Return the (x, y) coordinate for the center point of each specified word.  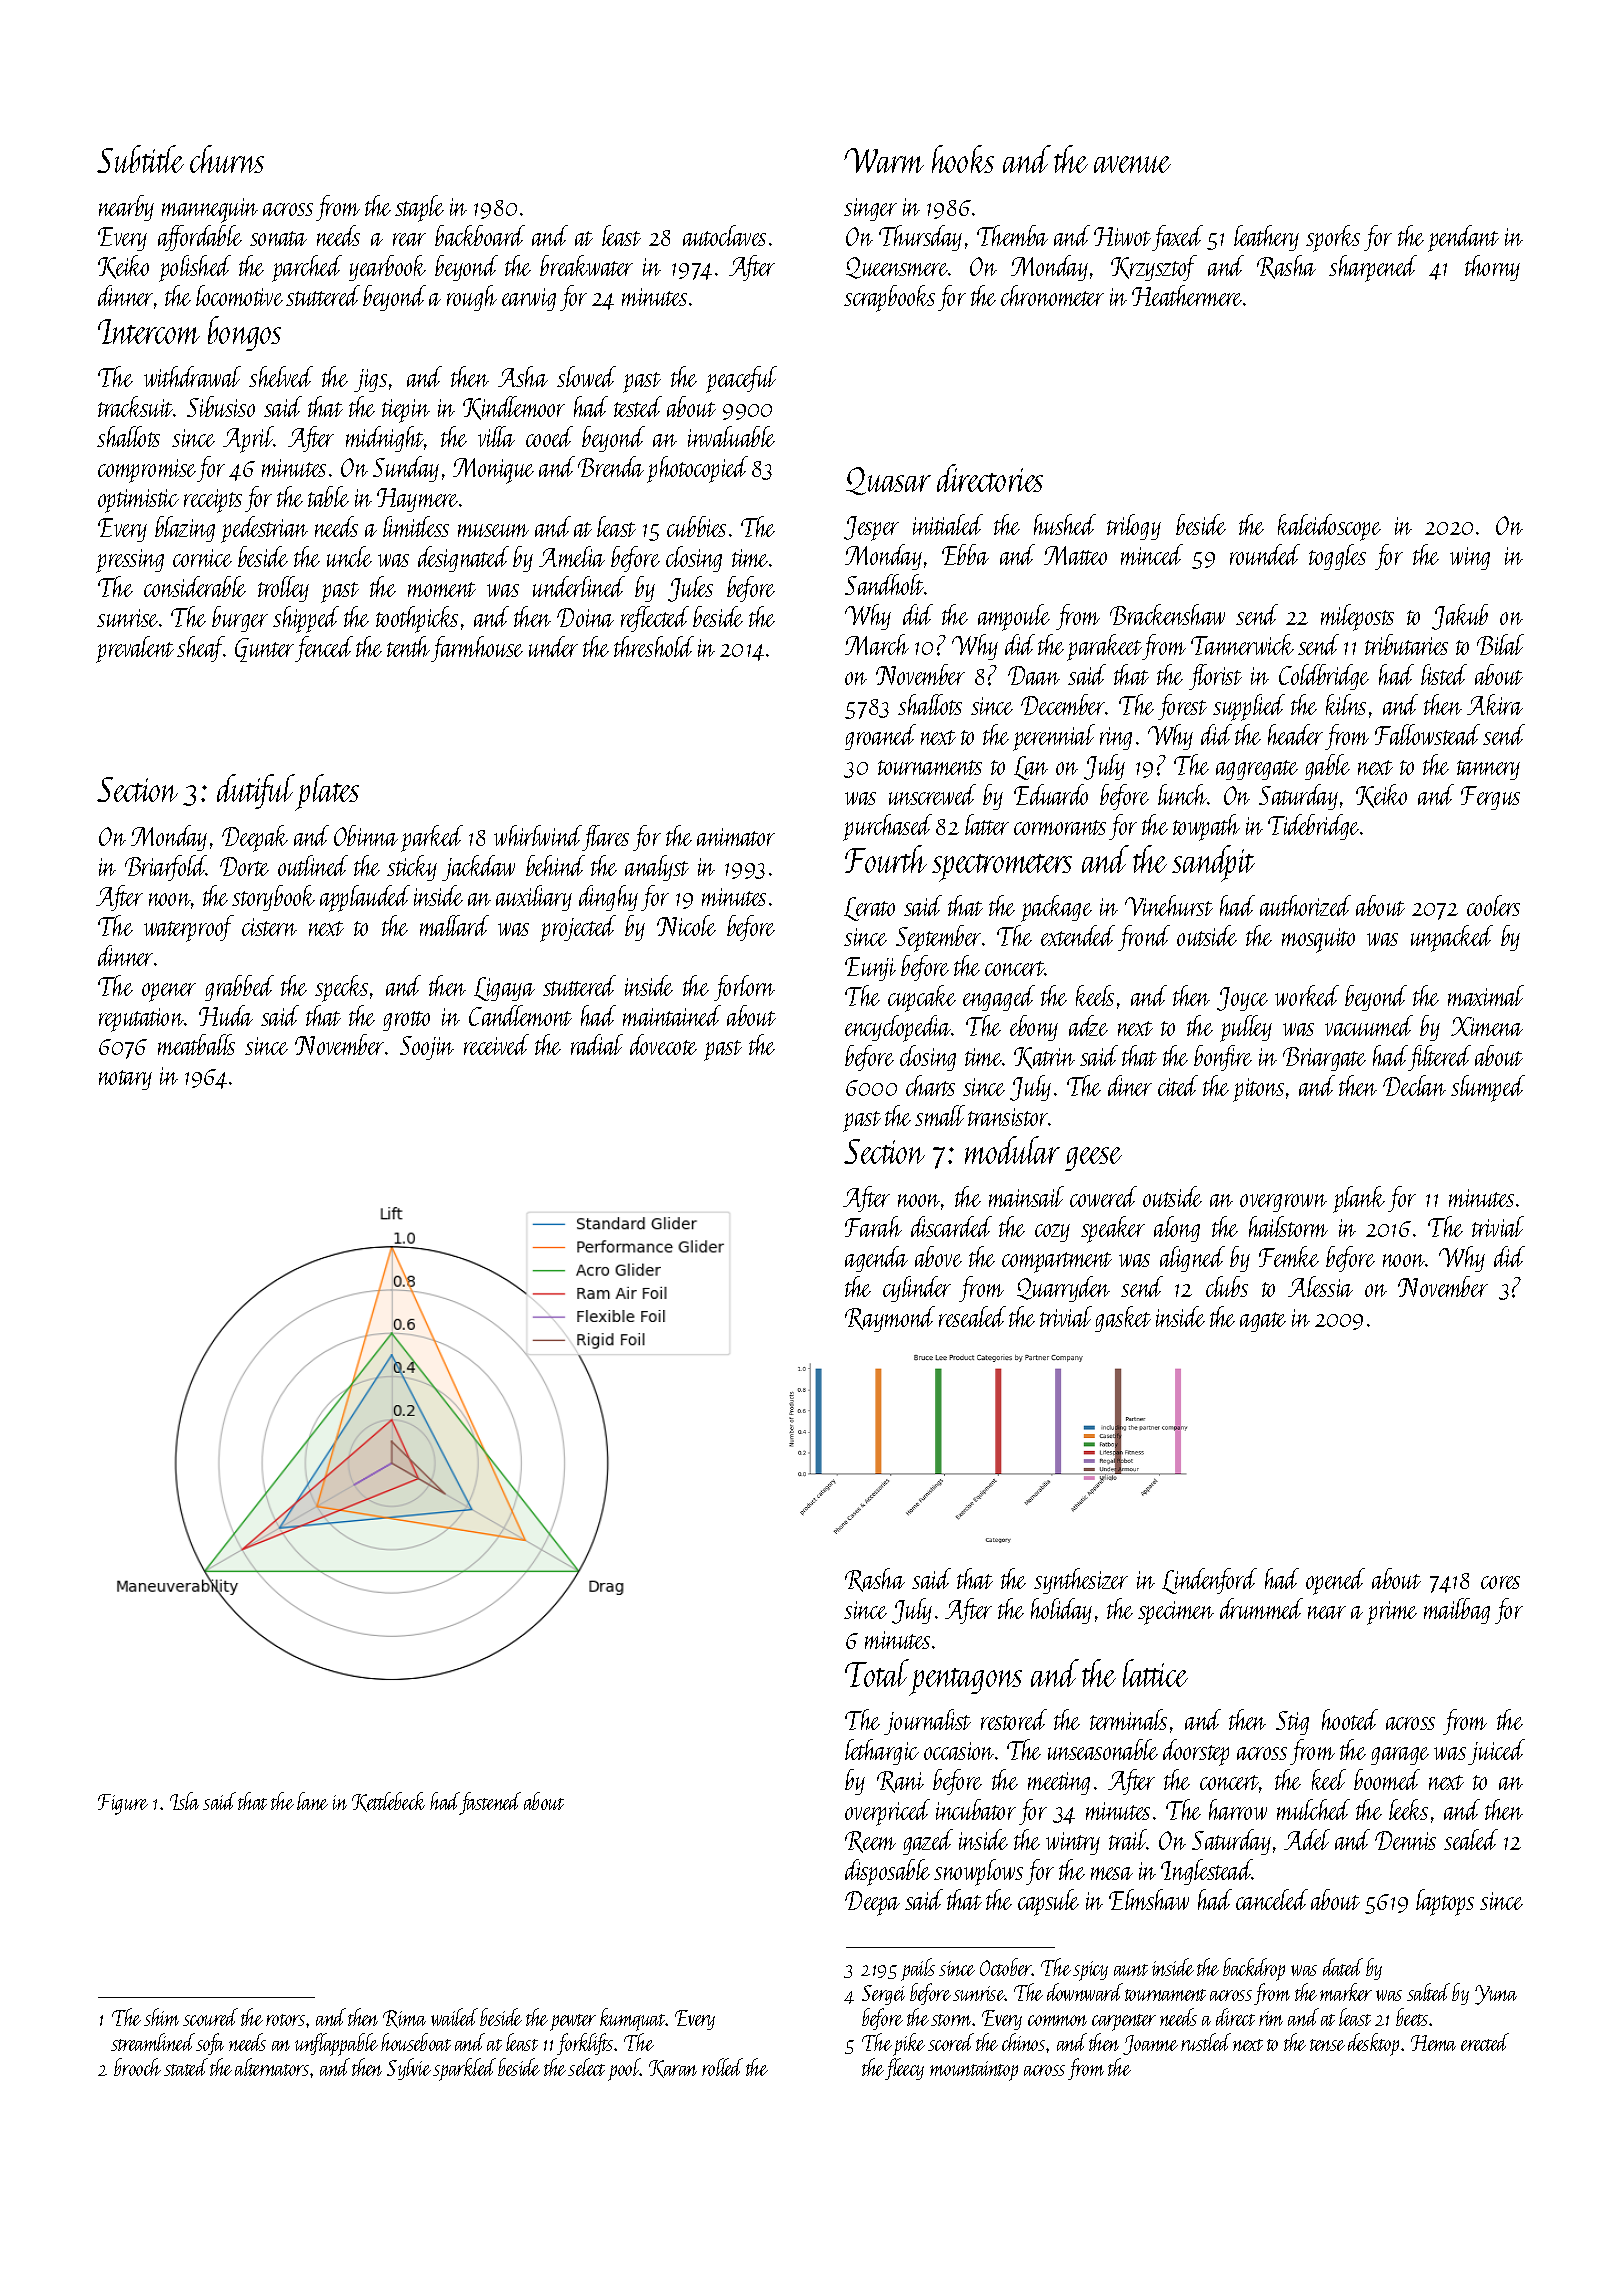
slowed (586, 376)
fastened (490, 1803)
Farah (873, 1226)
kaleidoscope (1329, 527)
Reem (870, 1842)
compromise (147, 471)
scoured (210, 2017)
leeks (1408, 1809)
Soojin (427, 1048)
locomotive (239, 295)
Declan (1414, 1085)
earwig (529, 299)
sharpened (1373, 268)
